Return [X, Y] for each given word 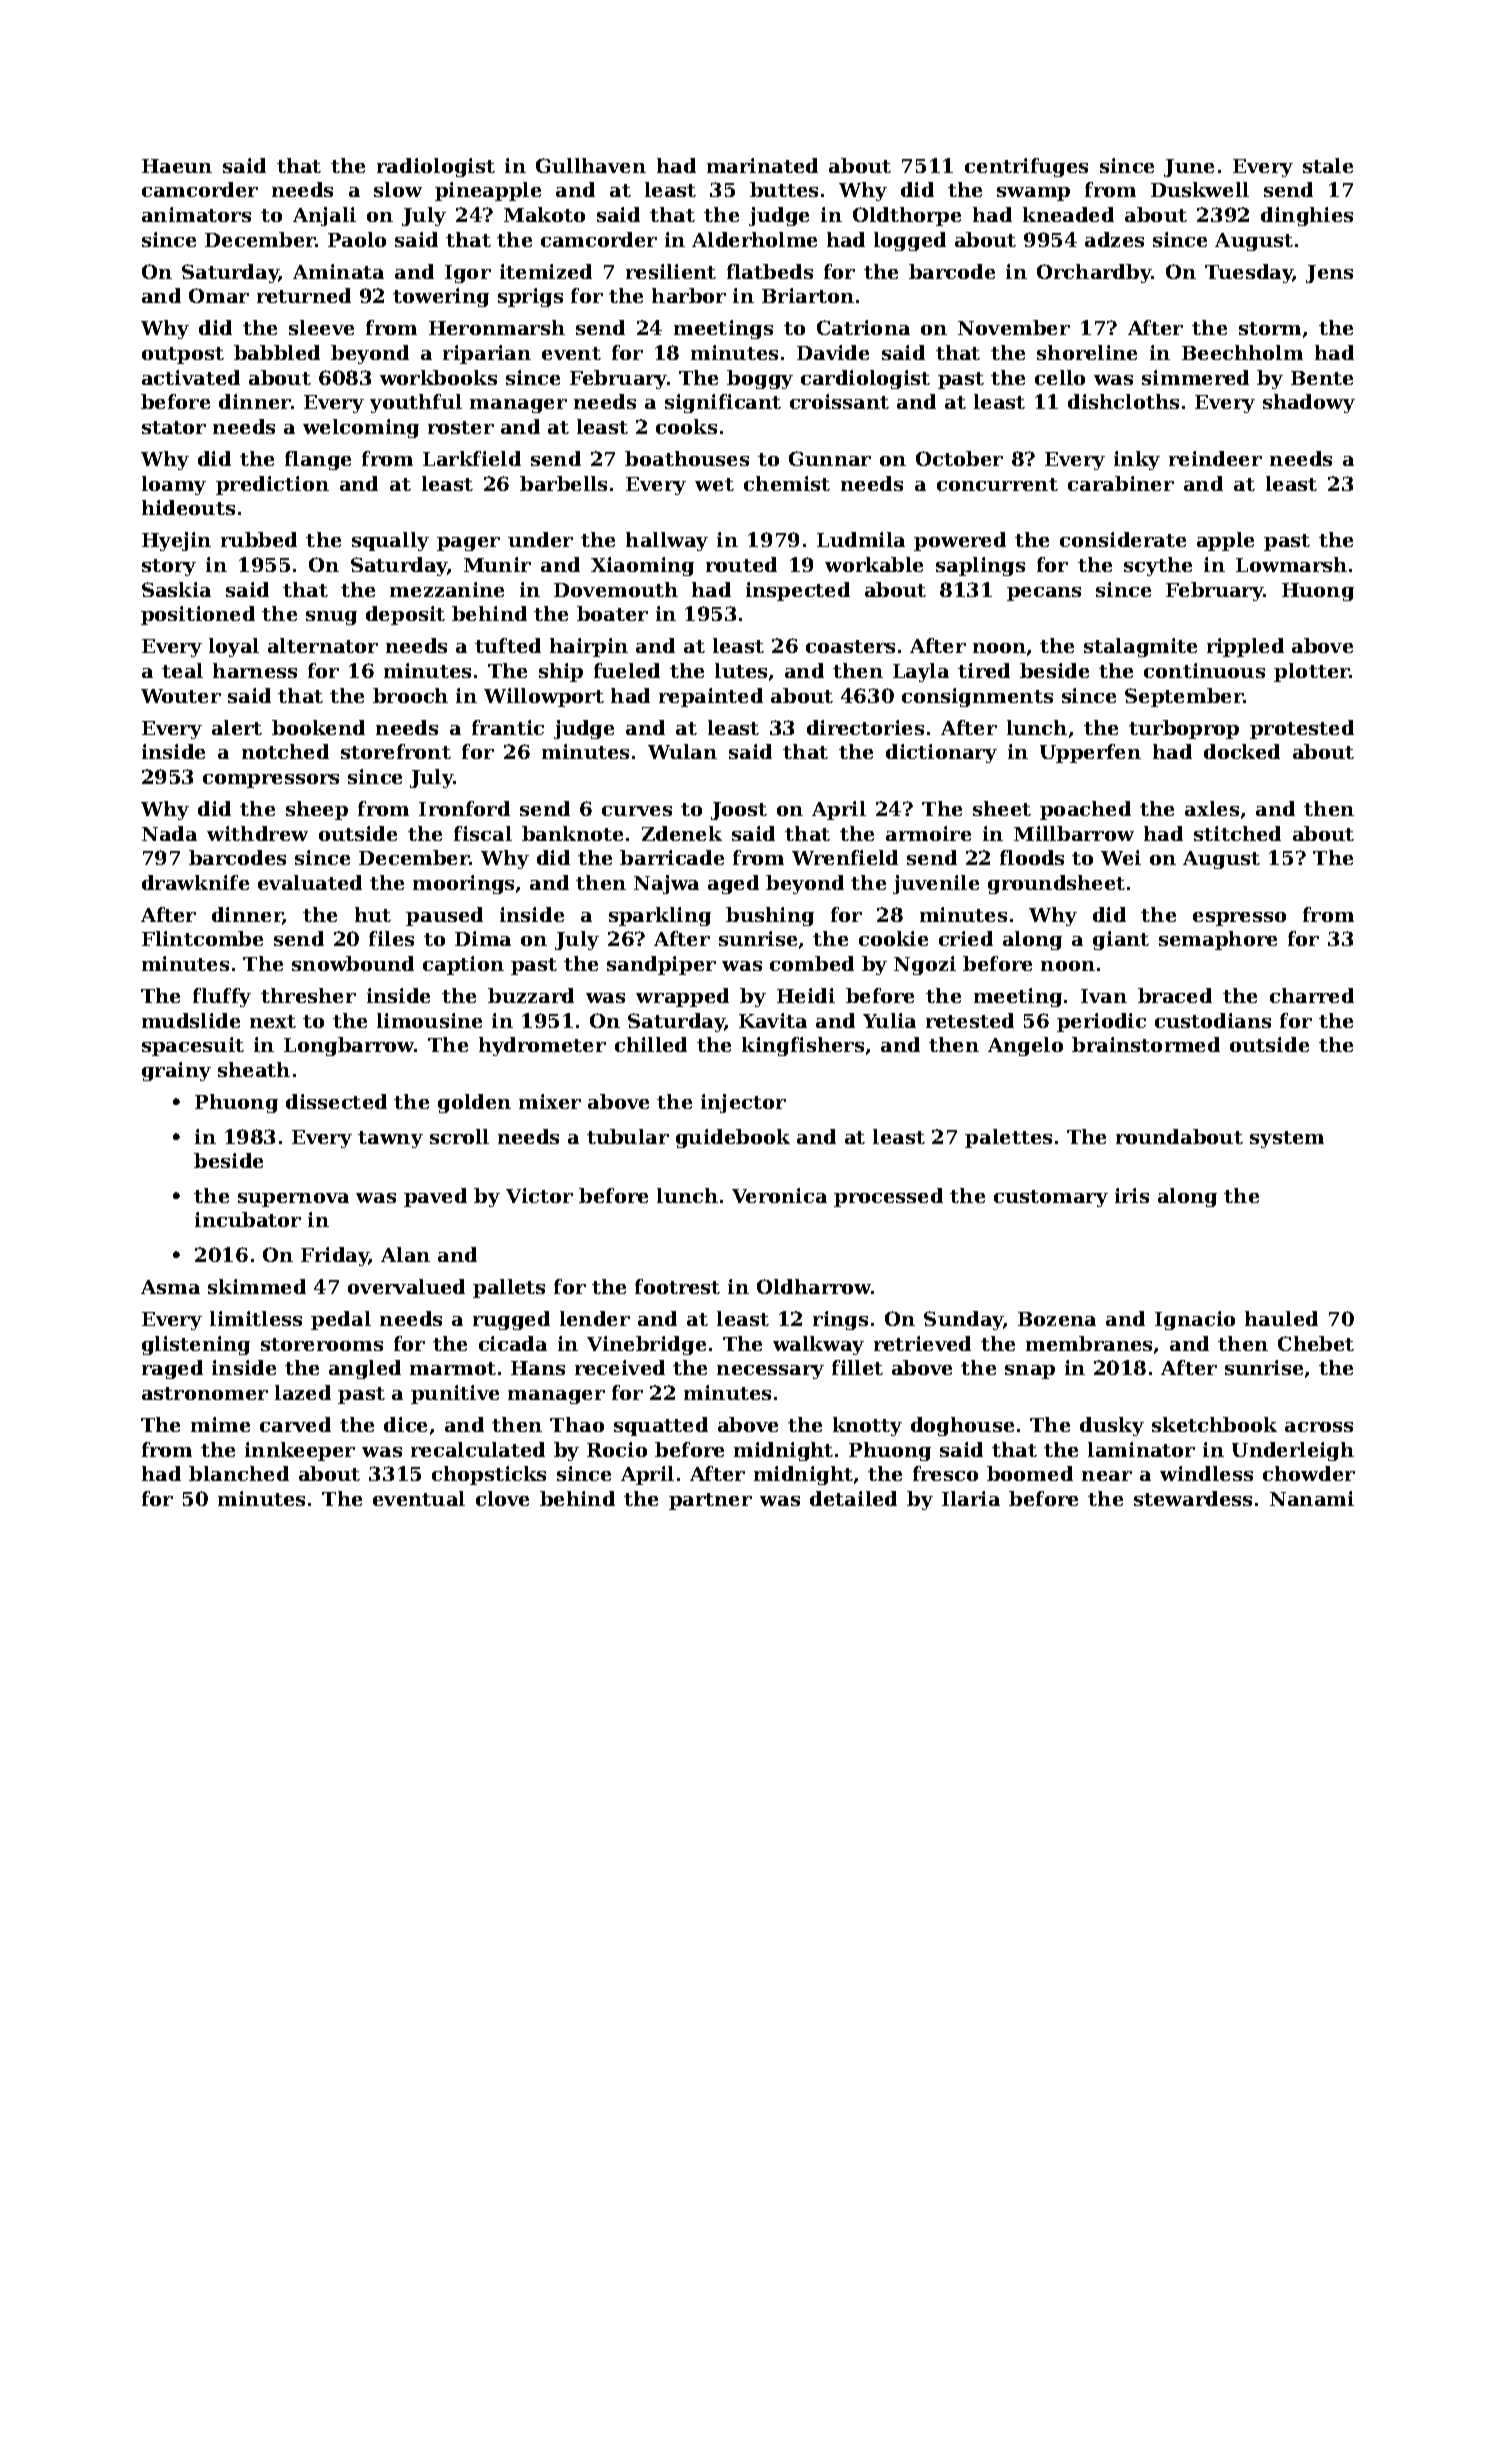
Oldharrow [814, 1286]
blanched [239, 1473]
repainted [711, 697]
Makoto [544, 214]
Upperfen [1090, 753]
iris [1132, 1195]
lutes [741, 670]
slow [398, 189]
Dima [483, 938]
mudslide [191, 1020]
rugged [511, 1320]
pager [468, 544]
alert [237, 727]
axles [1212, 808]
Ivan [1104, 996]
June [1189, 168]
